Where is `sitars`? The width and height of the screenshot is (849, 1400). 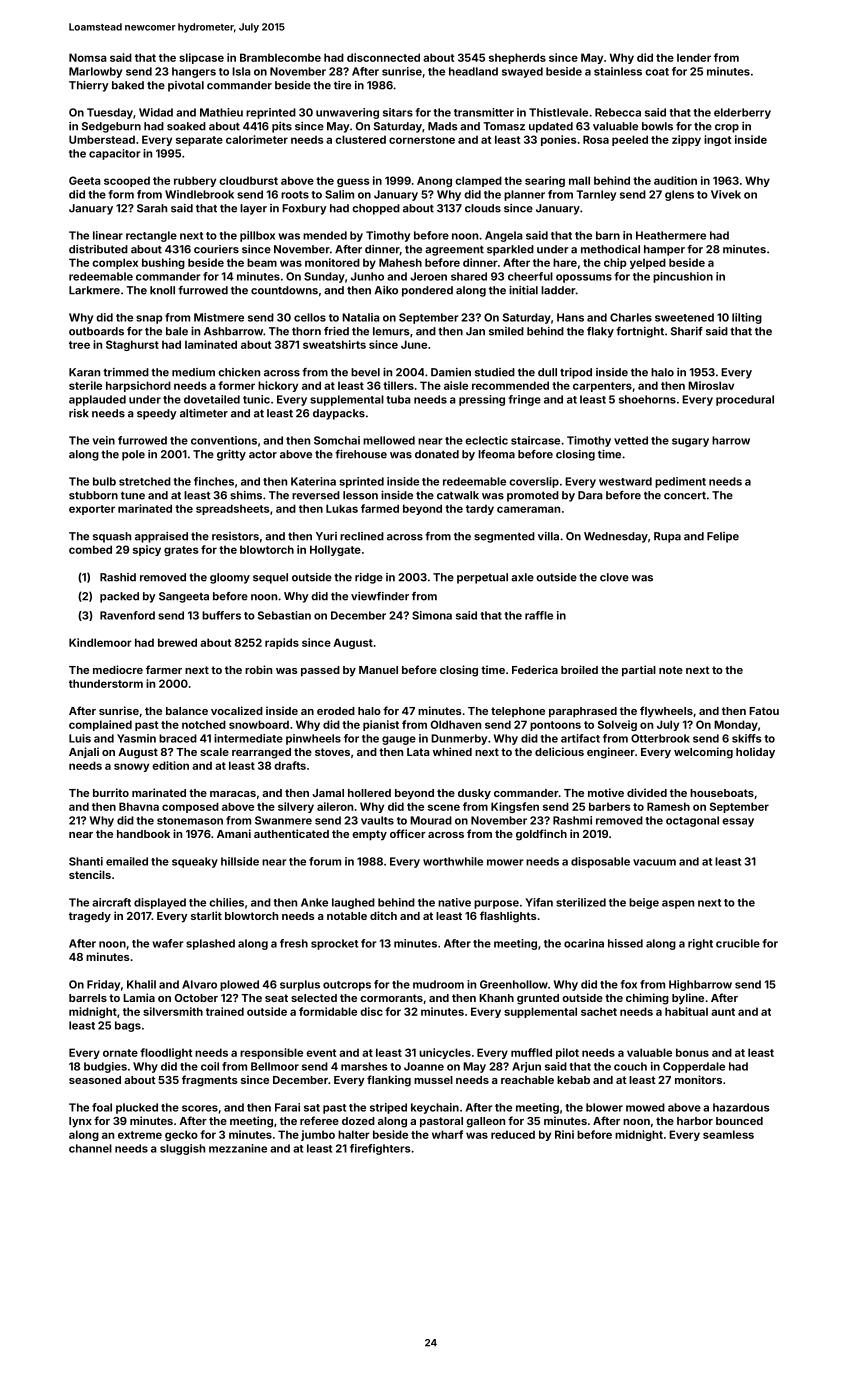 sitars is located at coordinates (398, 112).
